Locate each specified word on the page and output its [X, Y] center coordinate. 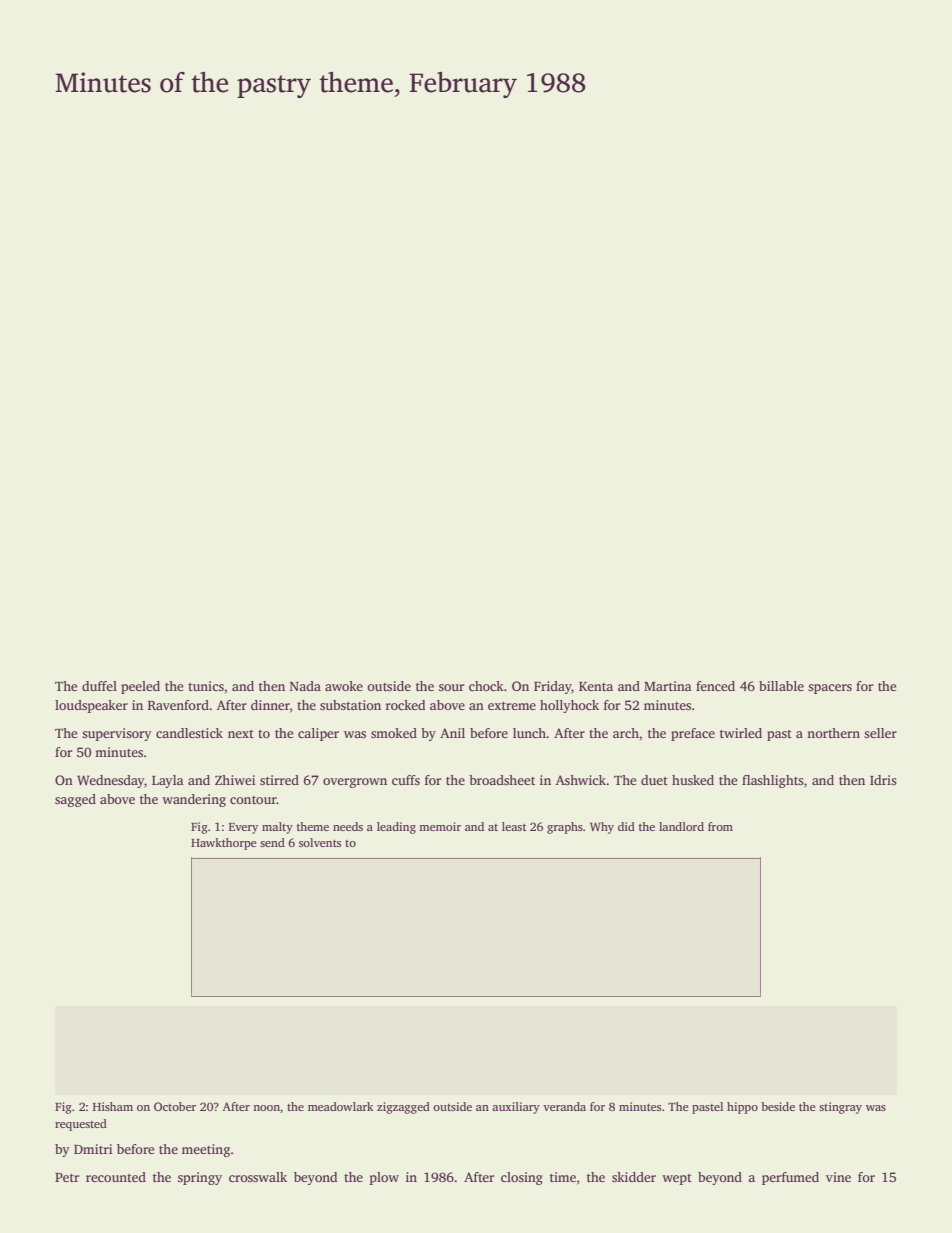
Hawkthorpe [223, 844]
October [175, 1106]
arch [626, 733]
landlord [681, 826]
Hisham [113, 1106]
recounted [116, 1177]
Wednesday [110, 781]
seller [880, 733]
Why [602, 828]
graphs [565, 828]
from [720, 826]
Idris [883, 780]
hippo [742, 1108]
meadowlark [340, 1106]
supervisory [117, 734]
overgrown [355, 783]
